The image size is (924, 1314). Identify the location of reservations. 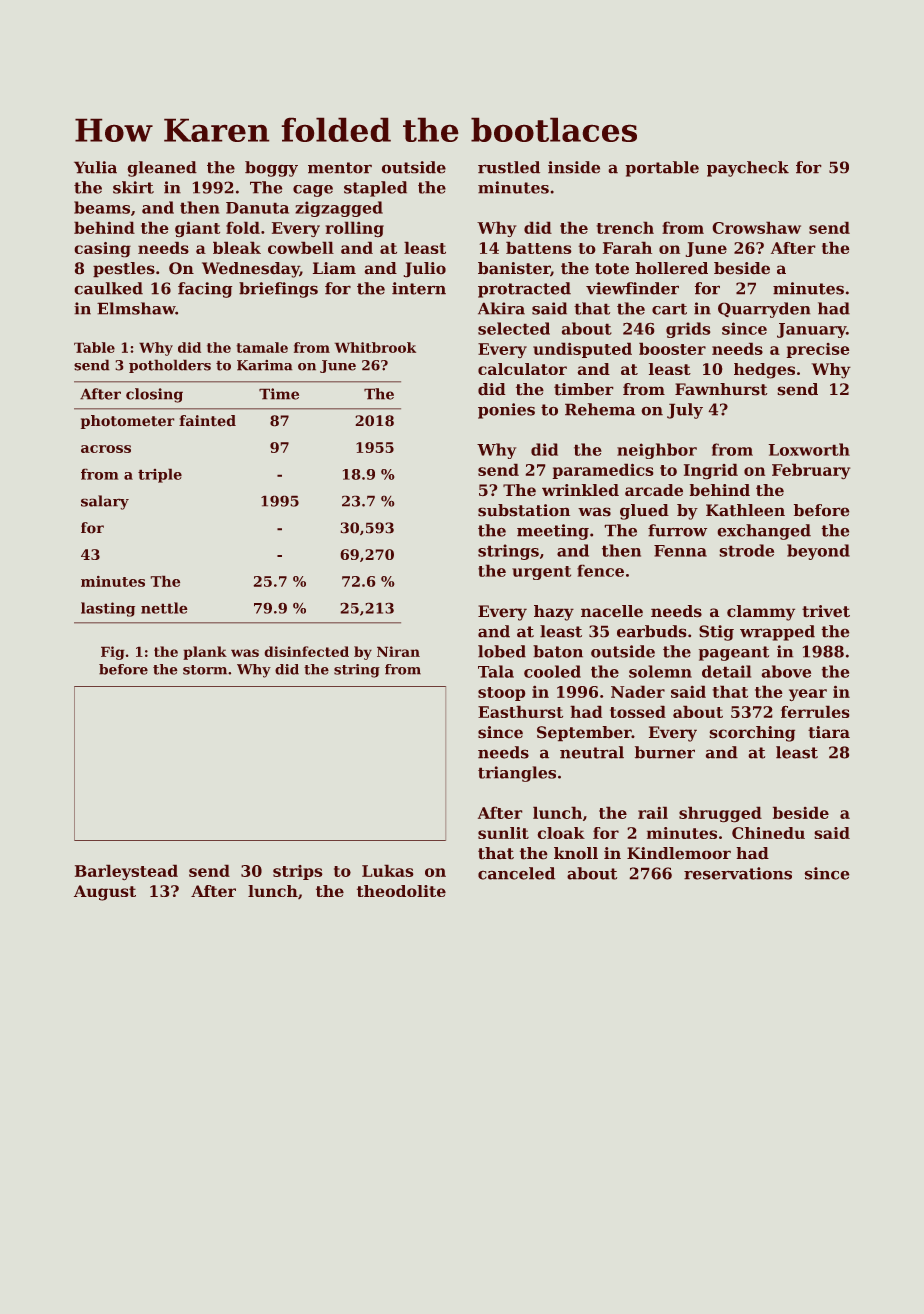
(738, 873).
